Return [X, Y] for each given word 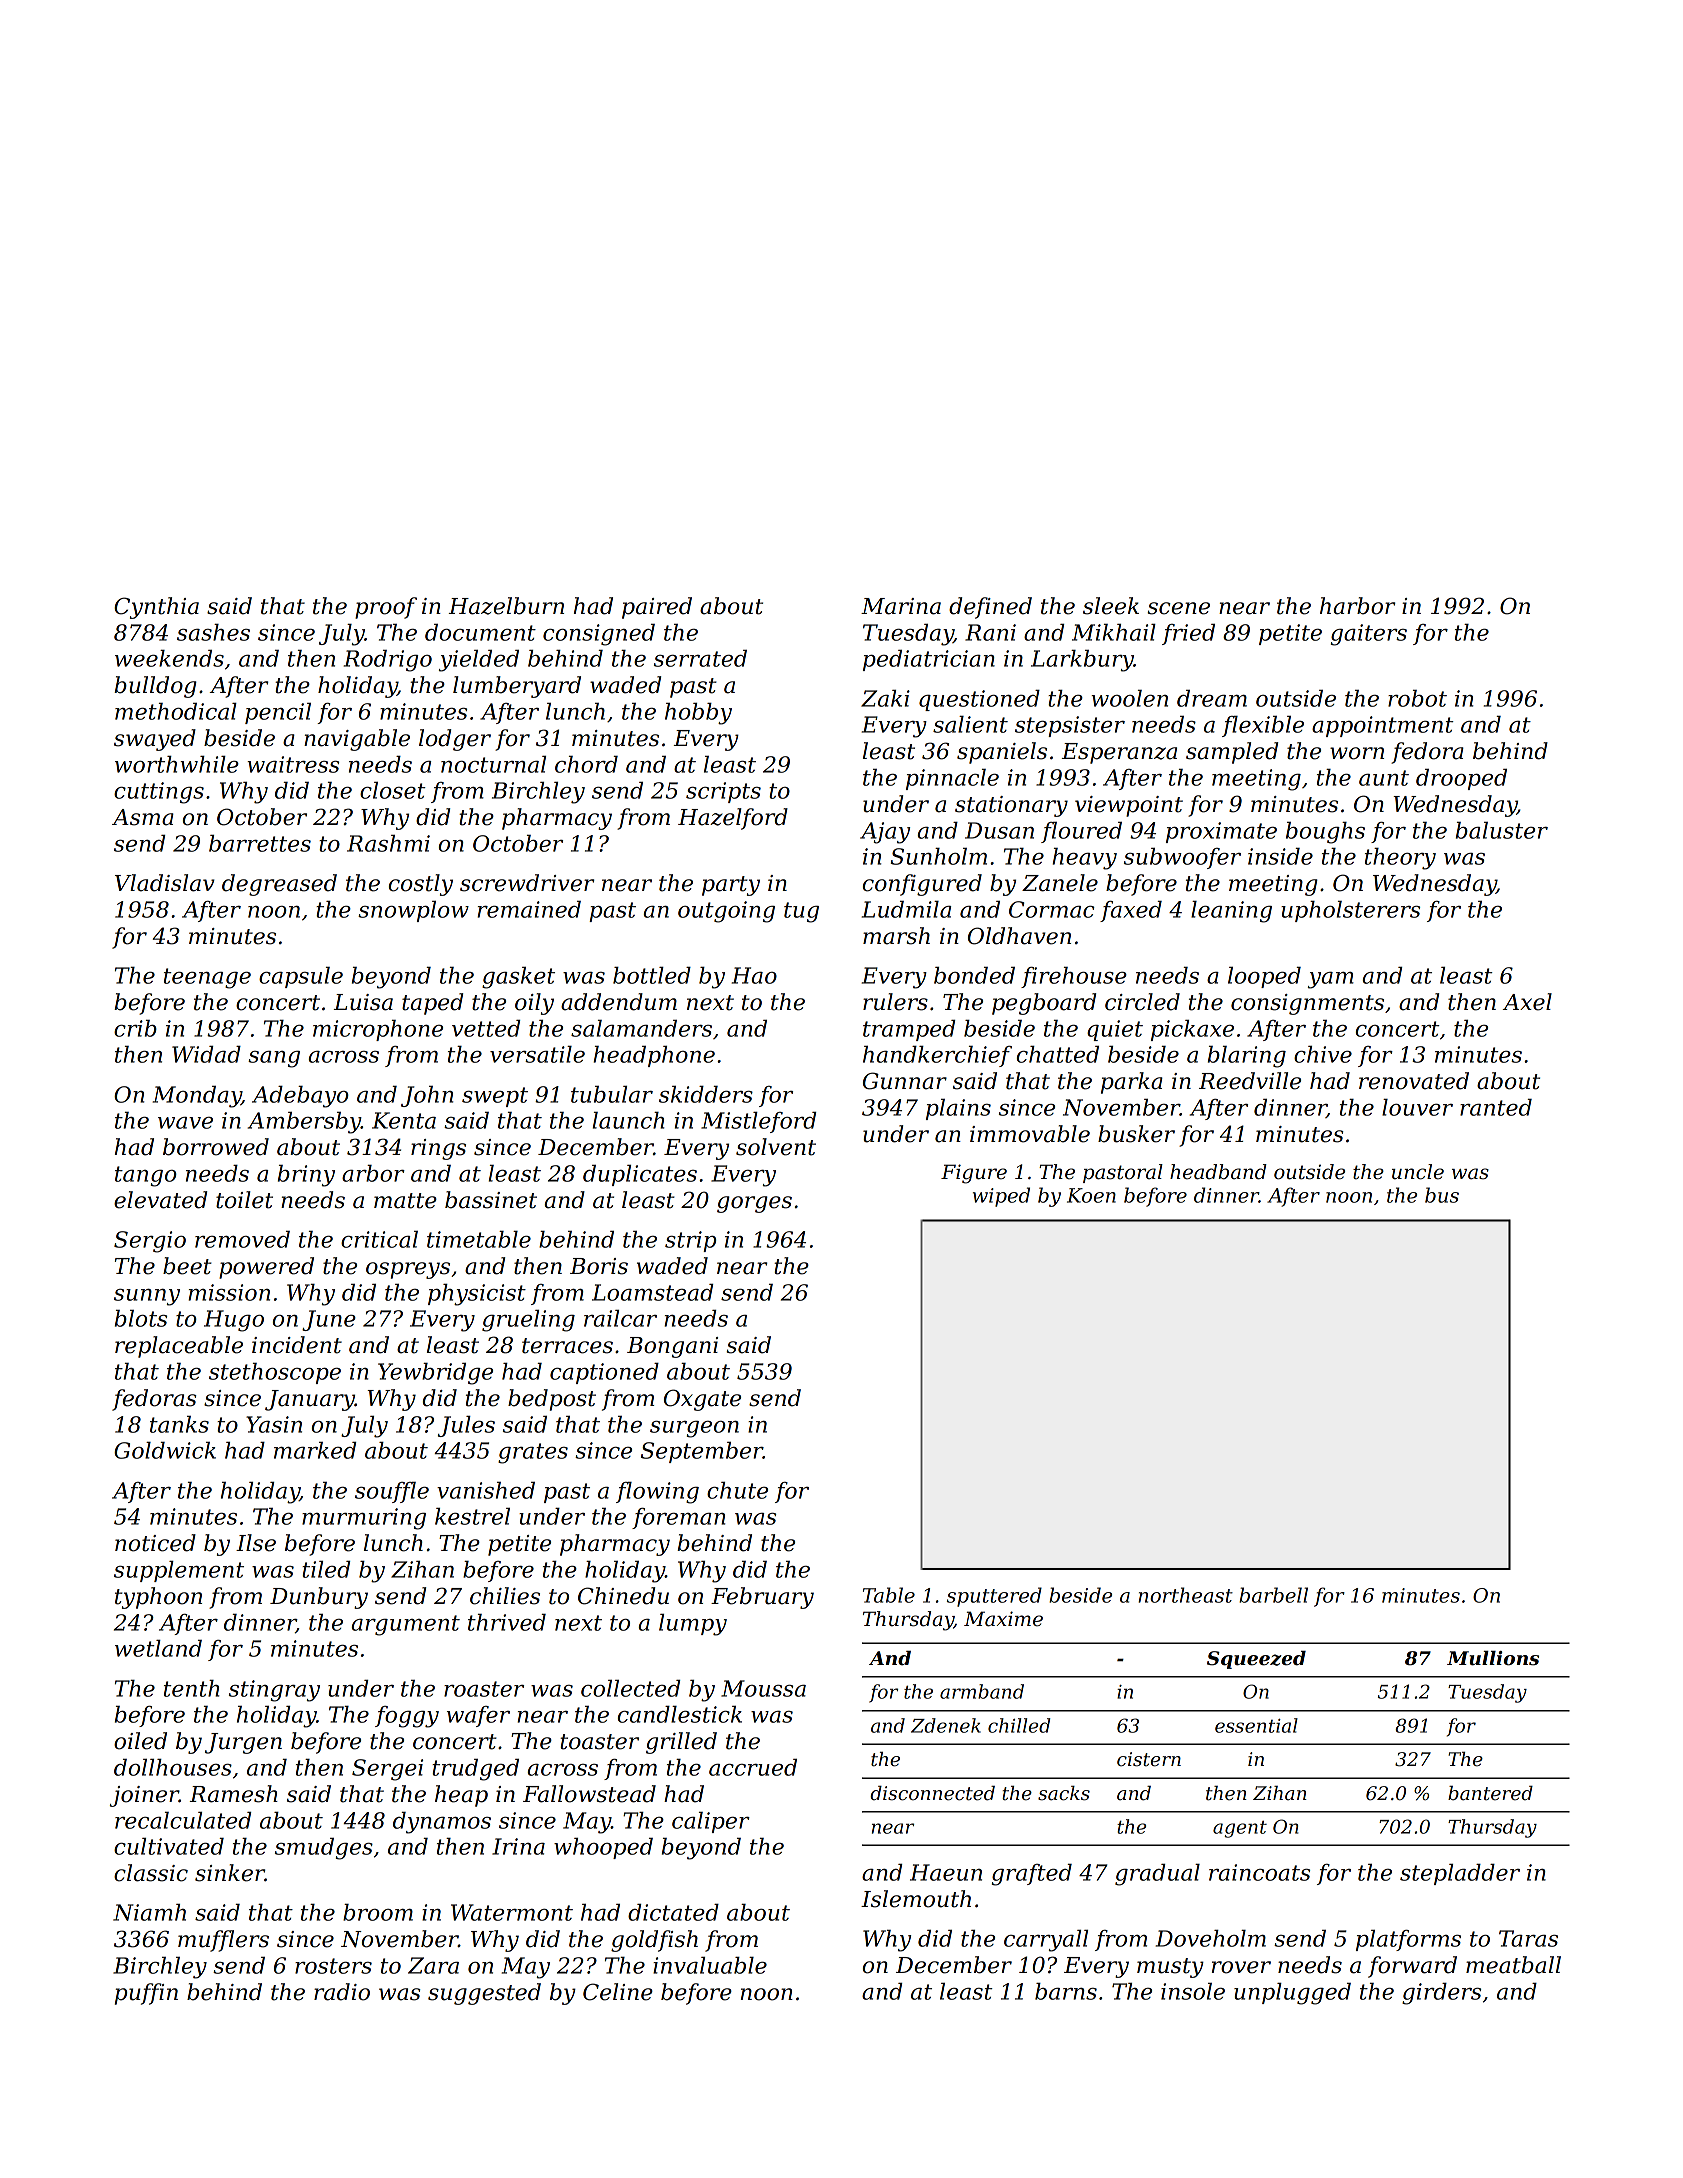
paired [657, 608]
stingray [274, 1691]
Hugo [234, 1321]
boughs [1325, 833]
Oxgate [702, 1400]
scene [1178, 608]
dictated [673, 1912]
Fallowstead [589, 1794]
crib [135, 1028]
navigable [357, 740]
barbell [1273, 1595]
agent [1240, 1829]
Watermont [512, 1912]
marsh [896, 936]
